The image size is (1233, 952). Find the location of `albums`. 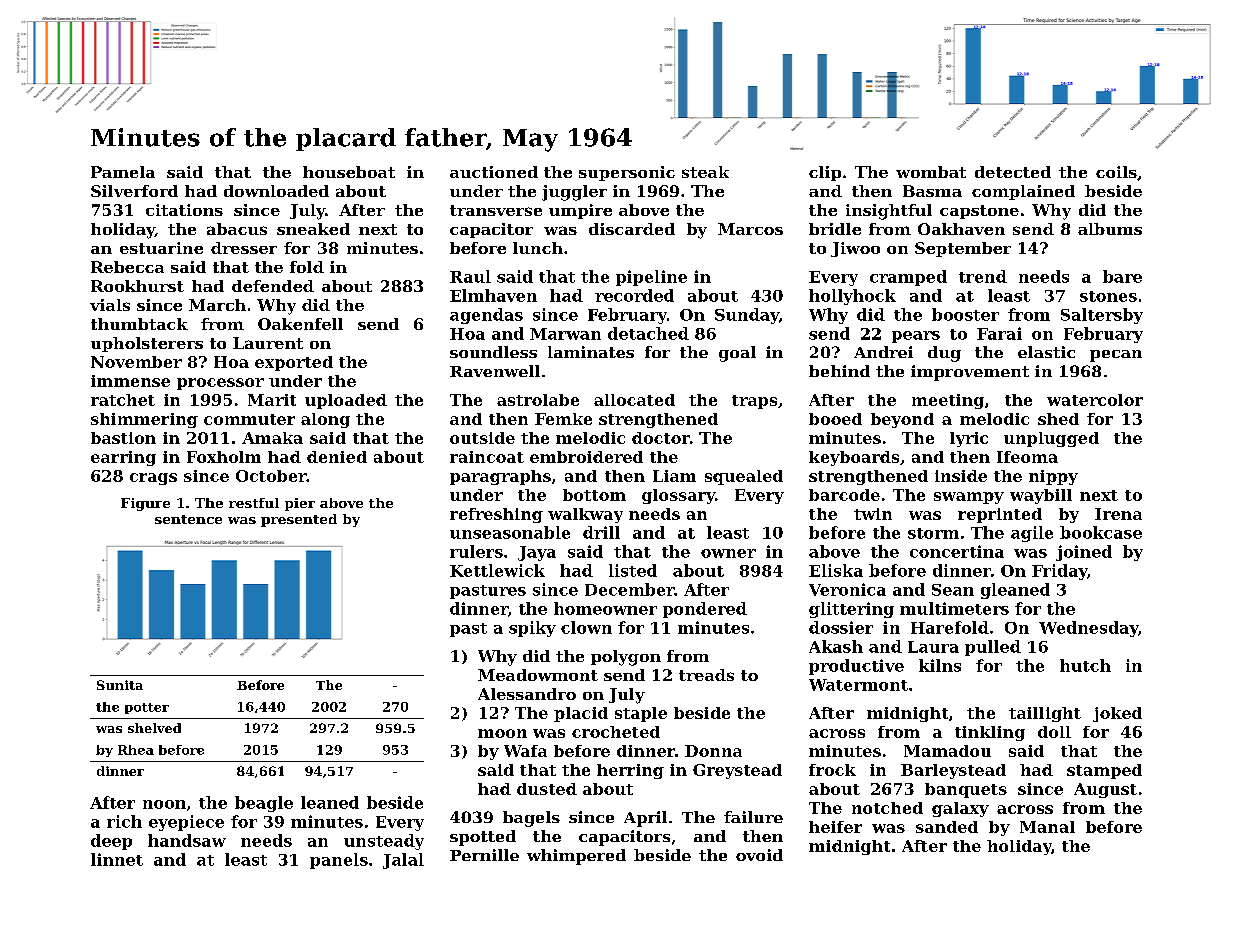

albums is located at coordinates (1110, 229).
